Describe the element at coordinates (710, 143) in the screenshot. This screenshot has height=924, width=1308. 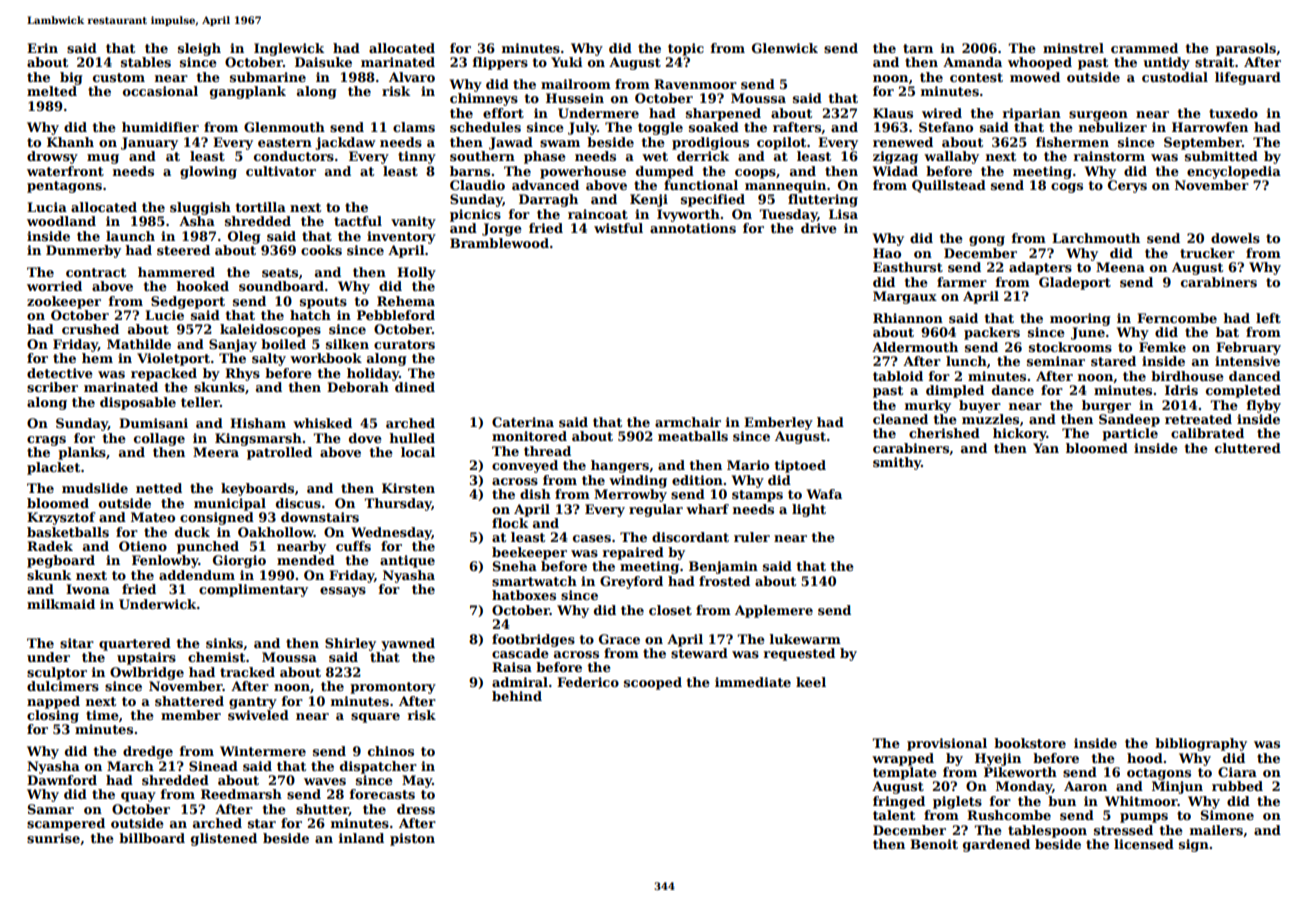
I see `prodigious` at that location.
